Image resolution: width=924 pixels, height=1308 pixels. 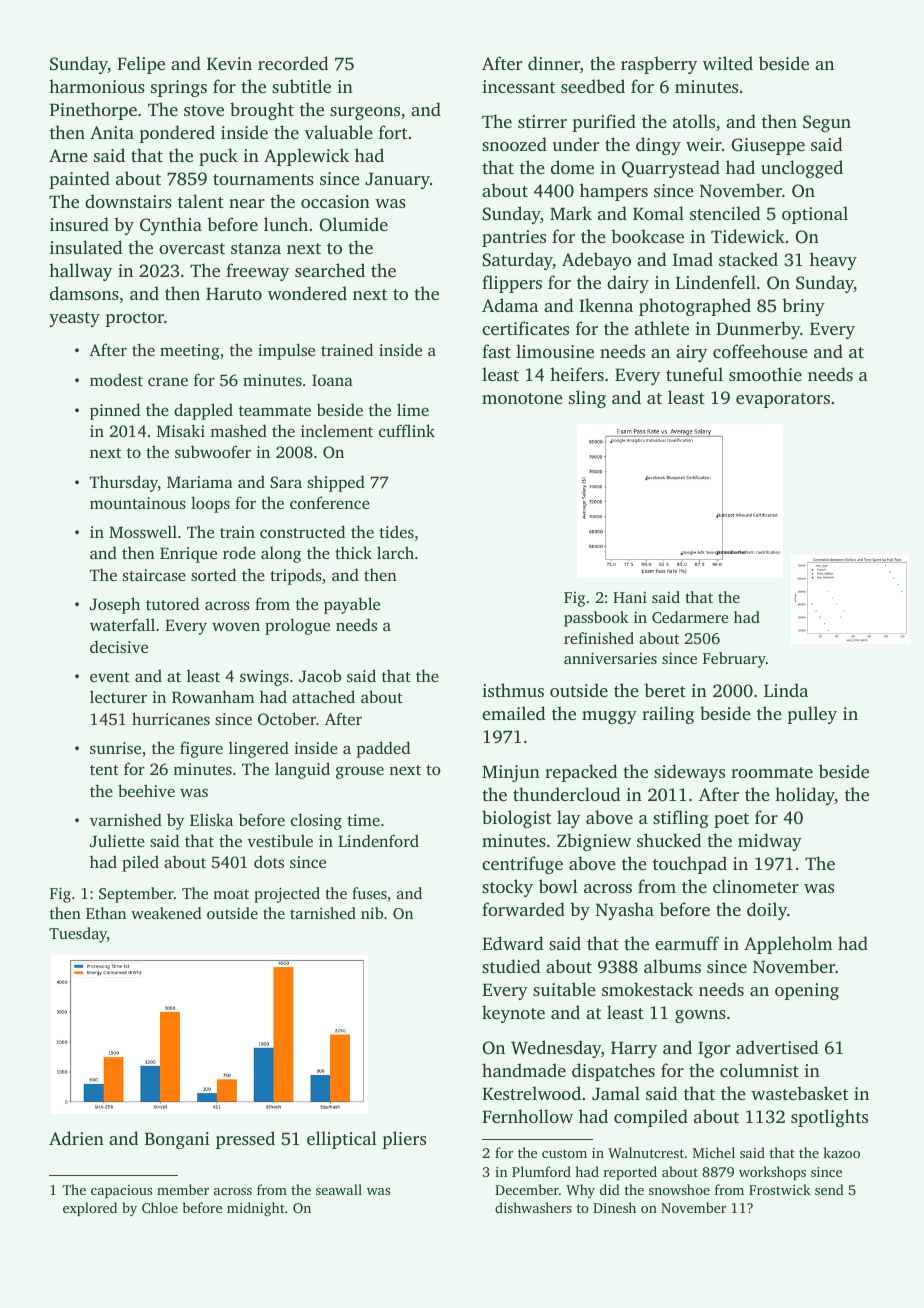 I want to click on pantries, so click(x=514, y=238).
